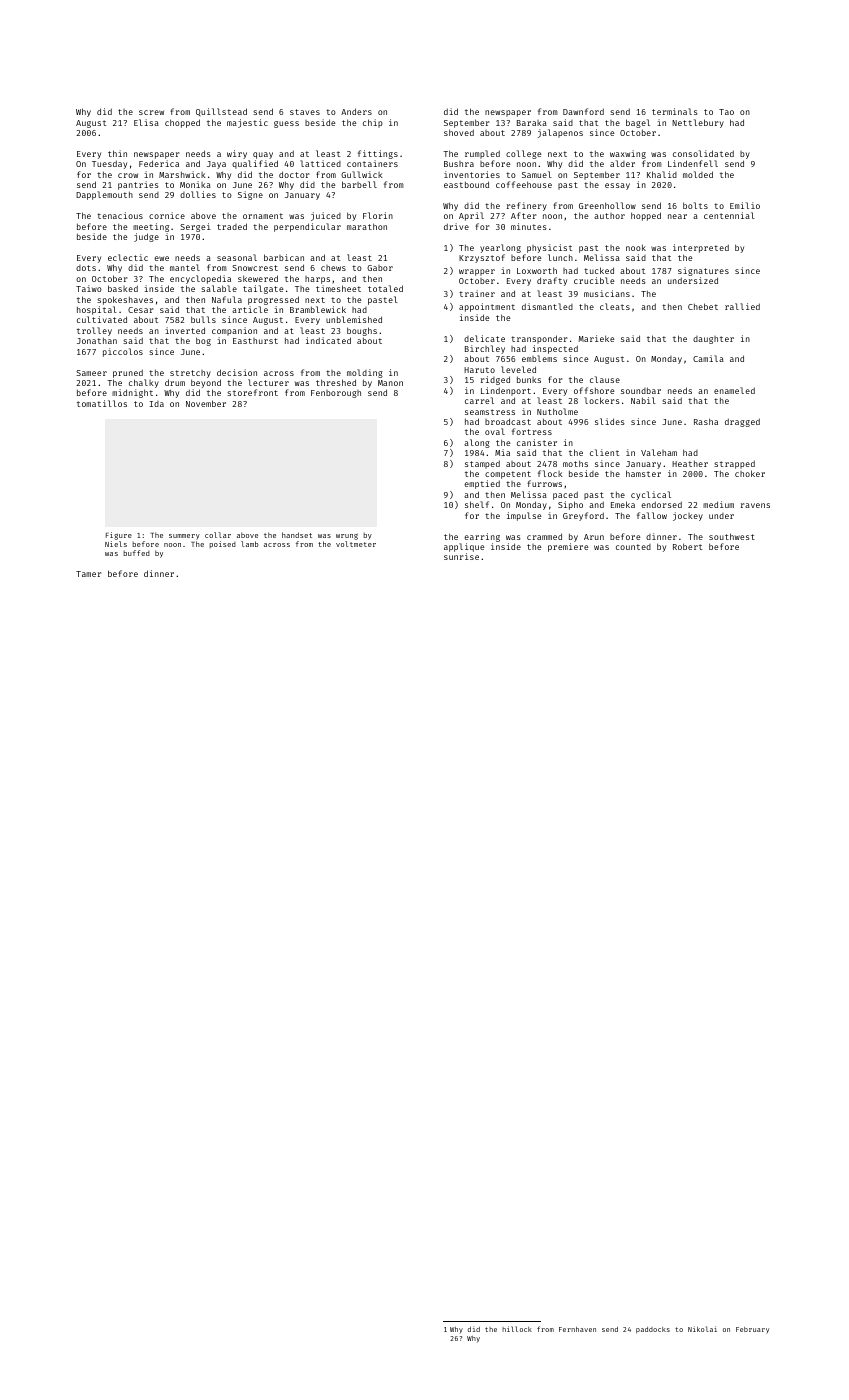  What do you see at coordinates (653, 1330) in the image?
I see `paddocks` at bounding box center [653, 1330].
